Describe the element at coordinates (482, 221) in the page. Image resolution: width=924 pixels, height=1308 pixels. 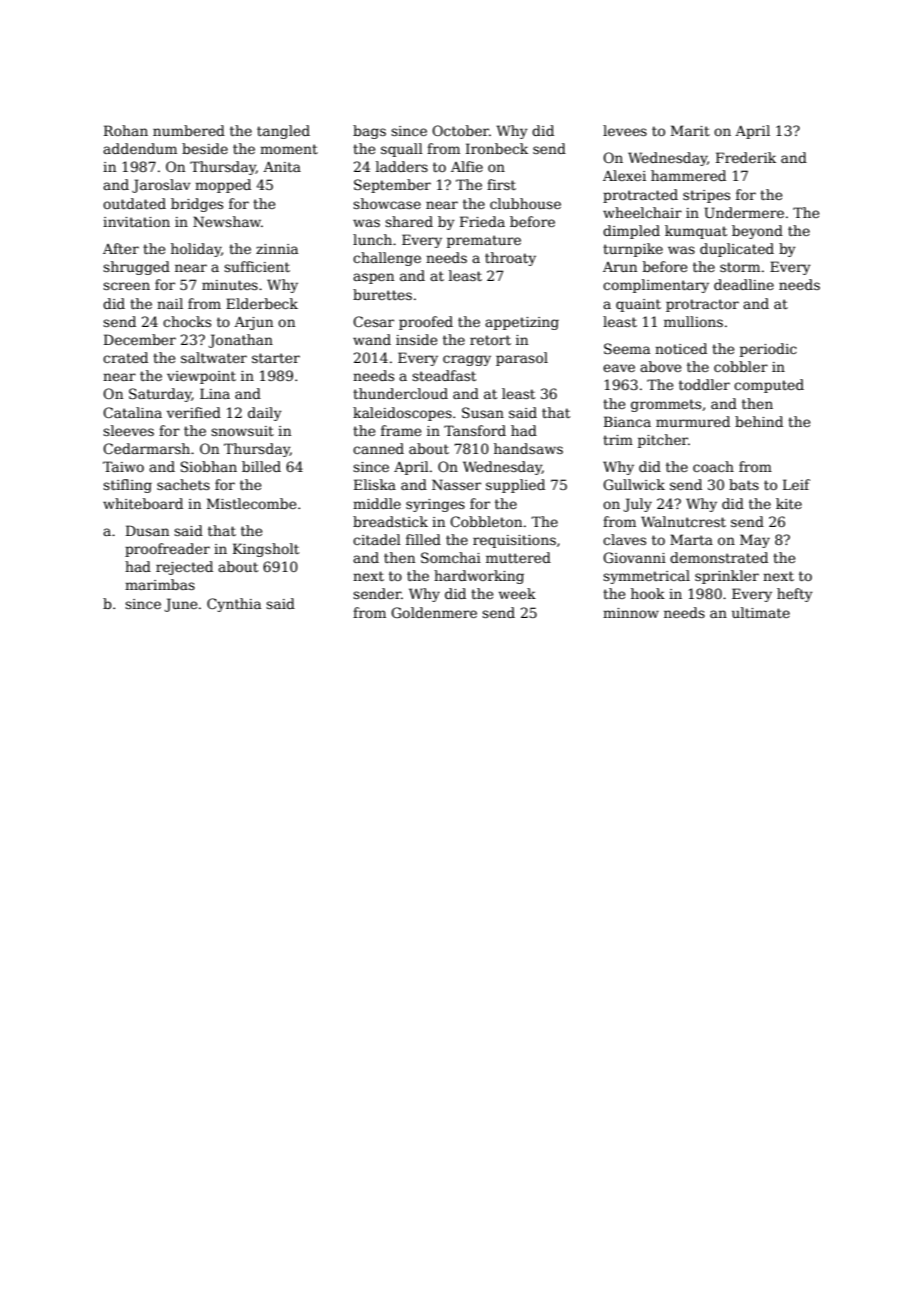
I see `Frieda` at that location.
